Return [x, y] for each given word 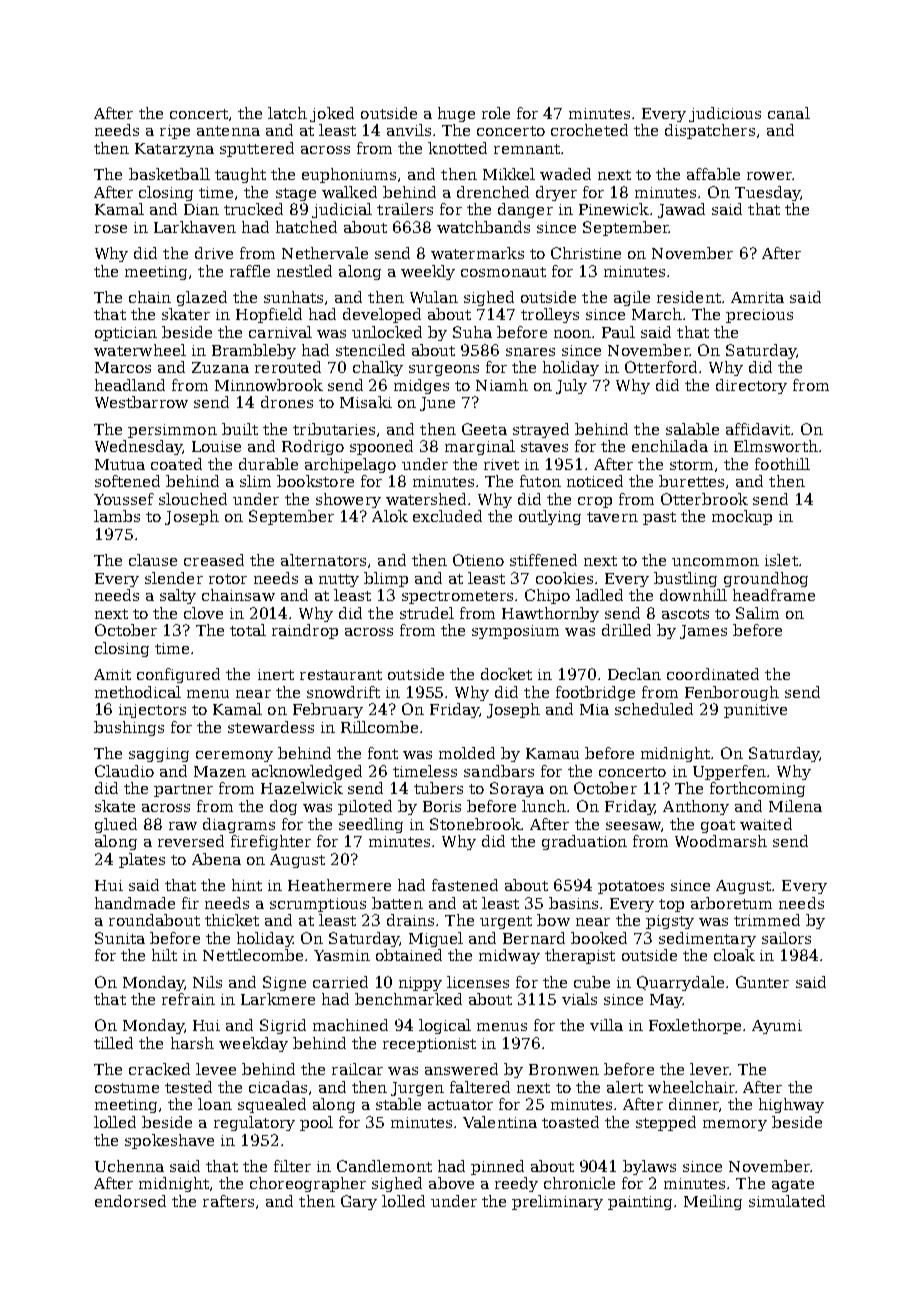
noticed [595, 481]
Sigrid [283, 1026]
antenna [228, 131]
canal [789, 113]
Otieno [478, 560]
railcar [357, 1069]
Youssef [124, 499]
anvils [409, 130]
